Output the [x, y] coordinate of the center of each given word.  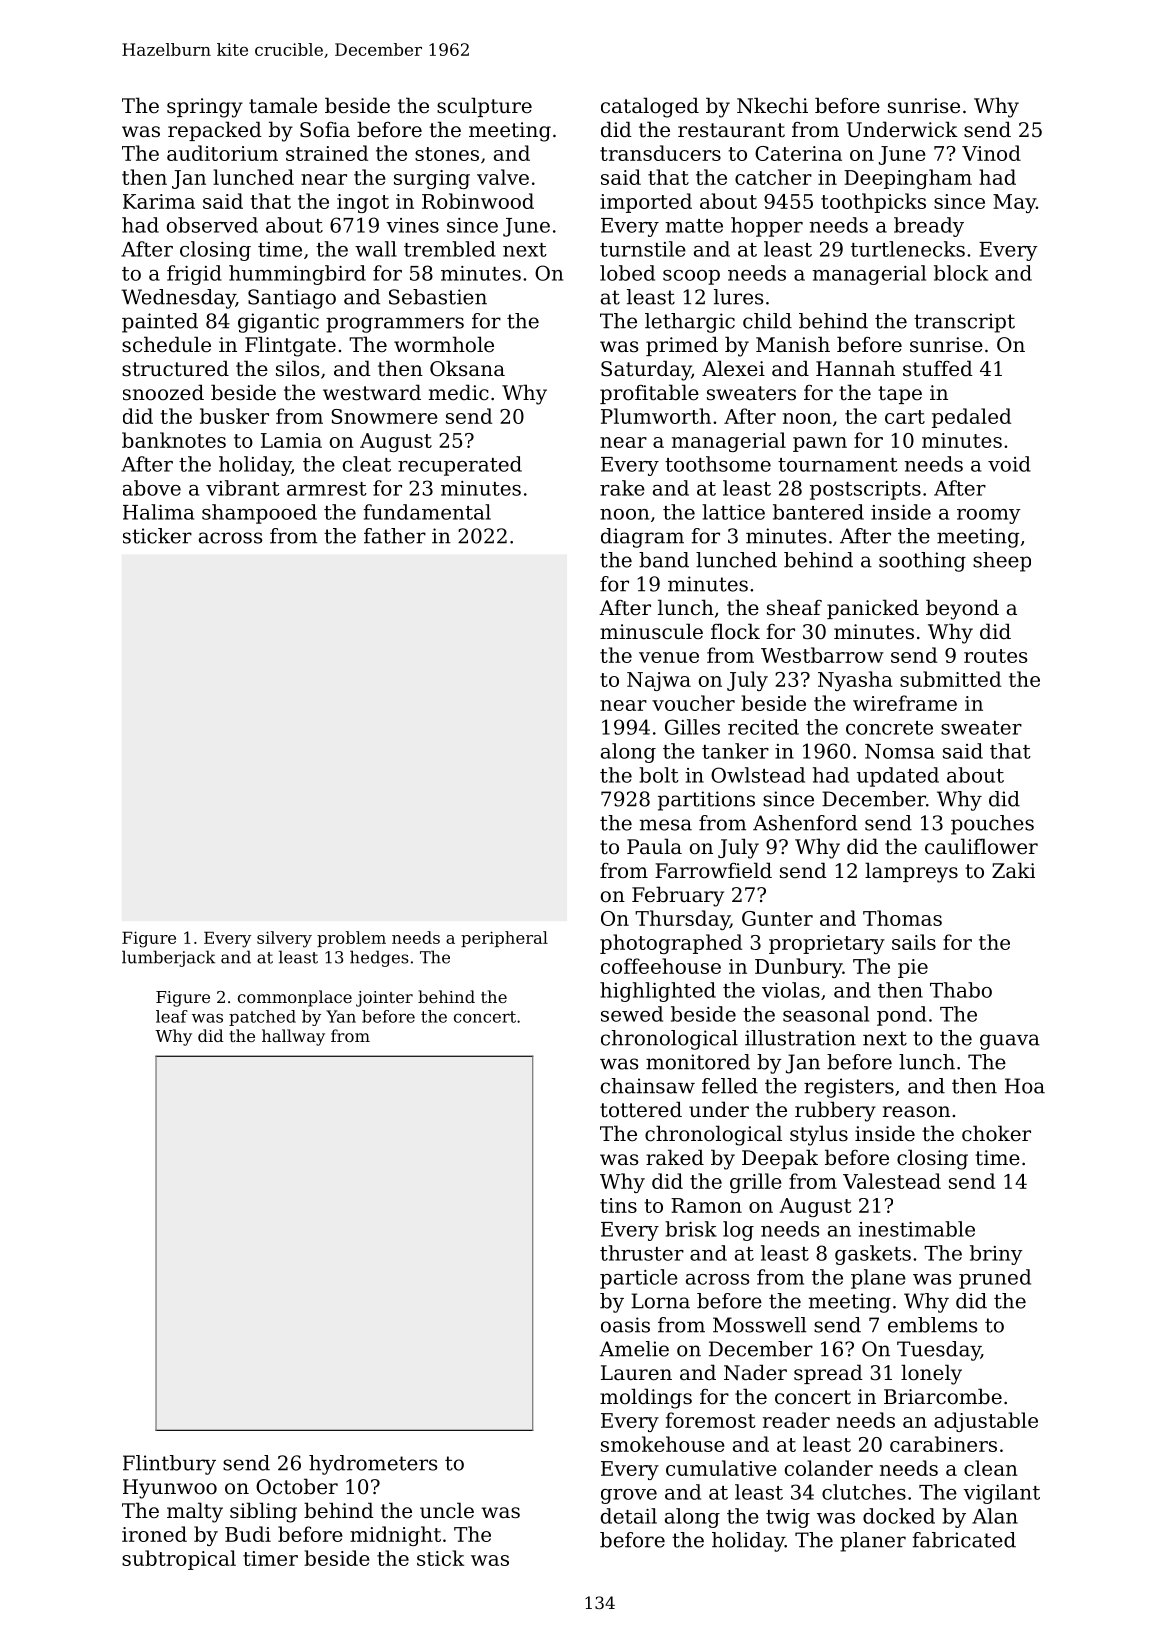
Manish [793, 344]
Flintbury [169, 1465]
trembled [450, 249]
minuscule [651, 631]
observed [212, 225]
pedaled [971, 418]
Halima [158, 512]
